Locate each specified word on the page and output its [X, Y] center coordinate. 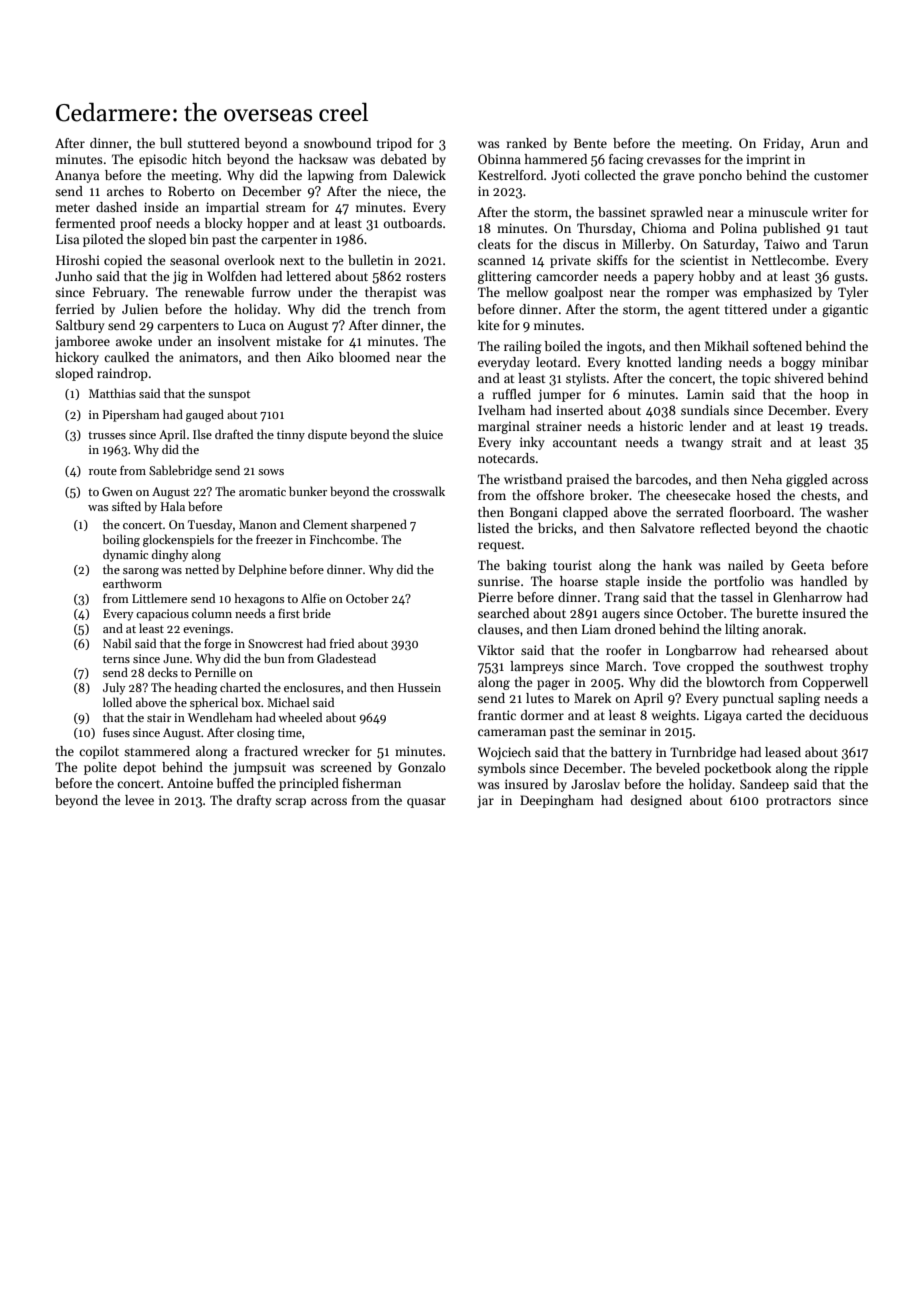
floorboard [760, 512]
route [103, 471]
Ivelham [502, 410]
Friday [782, 144]
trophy [849, 667]
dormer [542, 715]
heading [196, 688]
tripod [394, 144]
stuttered [213, 143]
